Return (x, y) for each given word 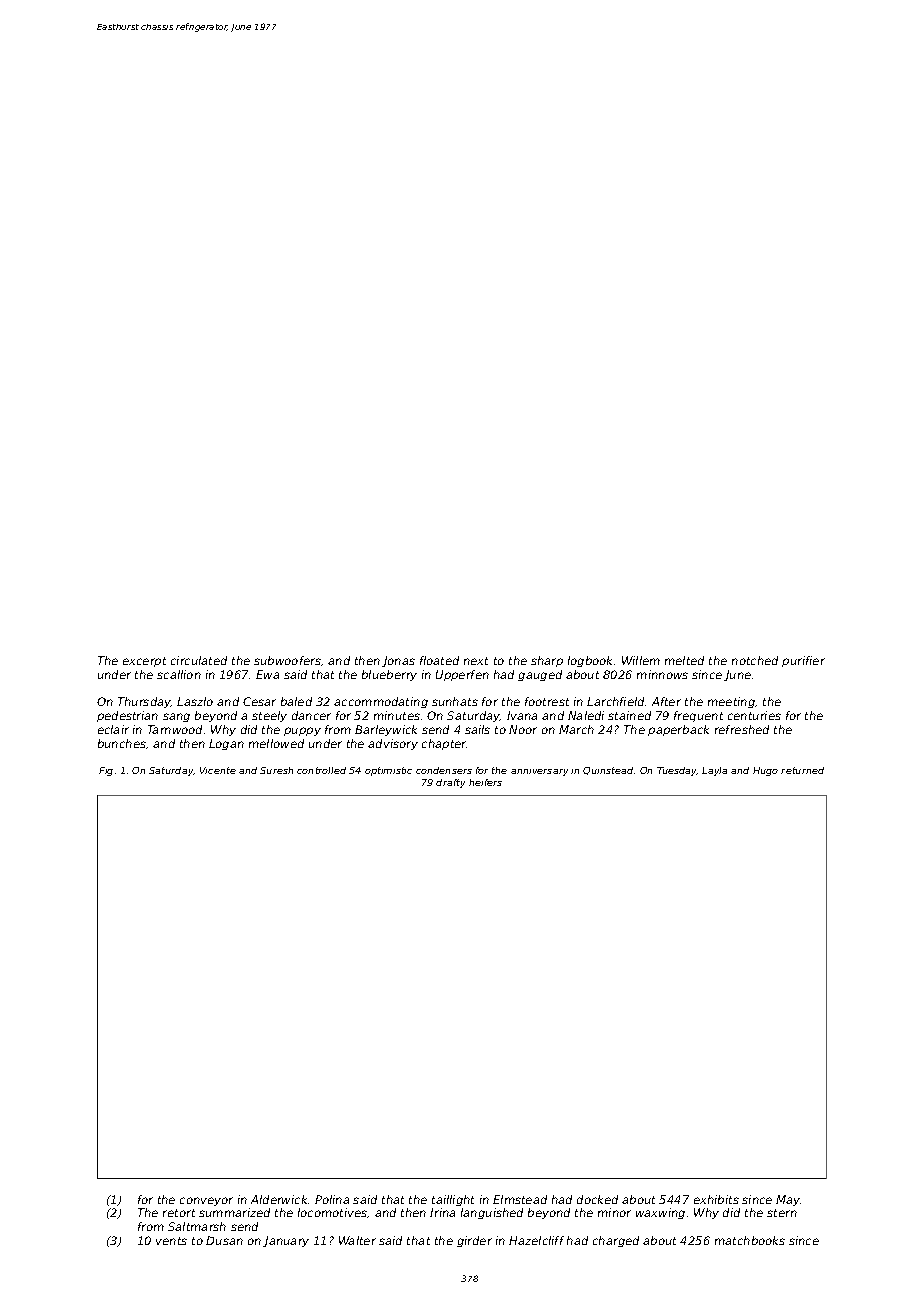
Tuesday (677, 771)
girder (474, 1241)
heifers (485, 782)
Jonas (398, 661)
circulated (199, 660)
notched (755, 660)
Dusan (224, 1240)
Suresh (276, 770)
